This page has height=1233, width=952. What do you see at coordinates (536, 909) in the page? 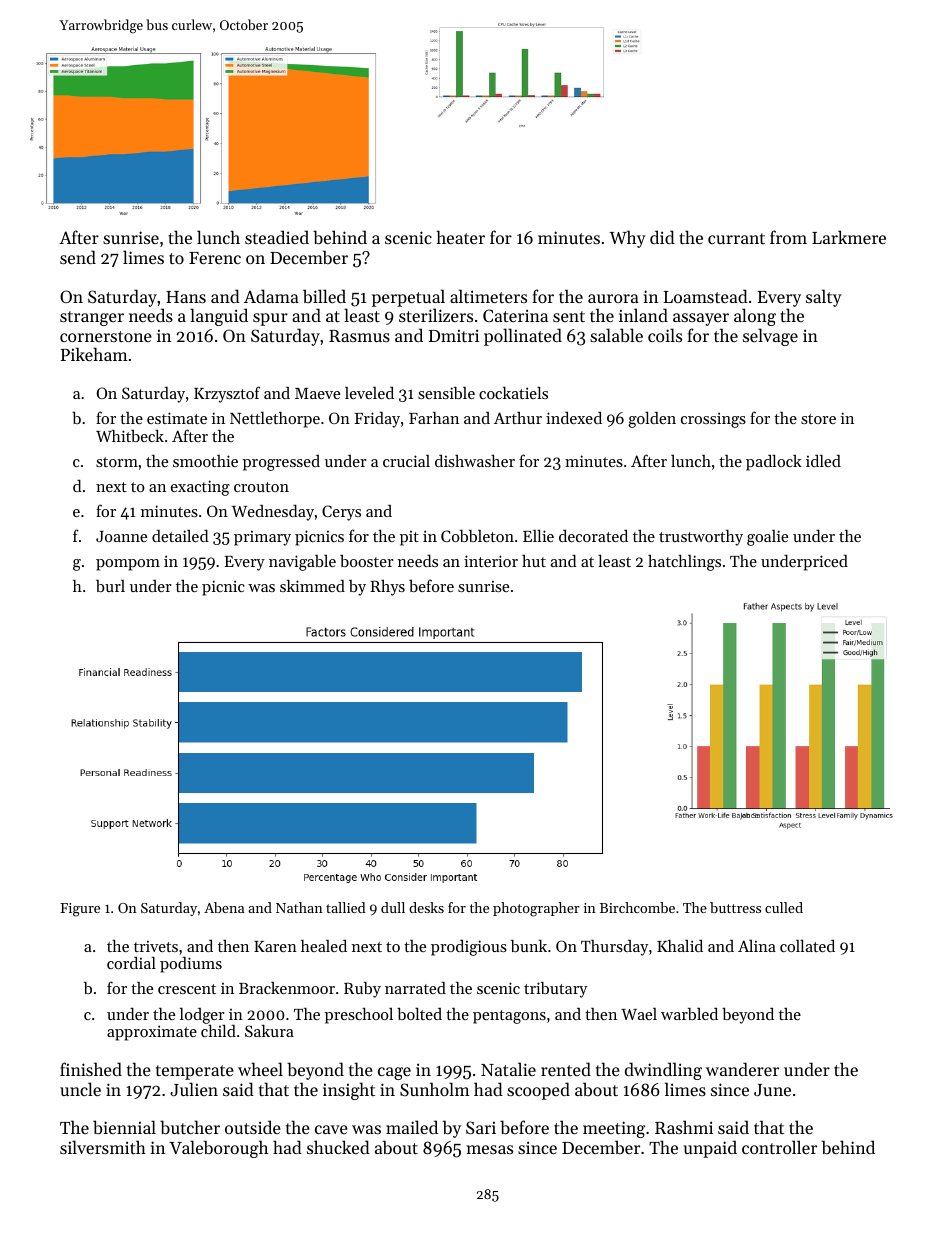
I see `photographer` at bounding box center [536, 909].
